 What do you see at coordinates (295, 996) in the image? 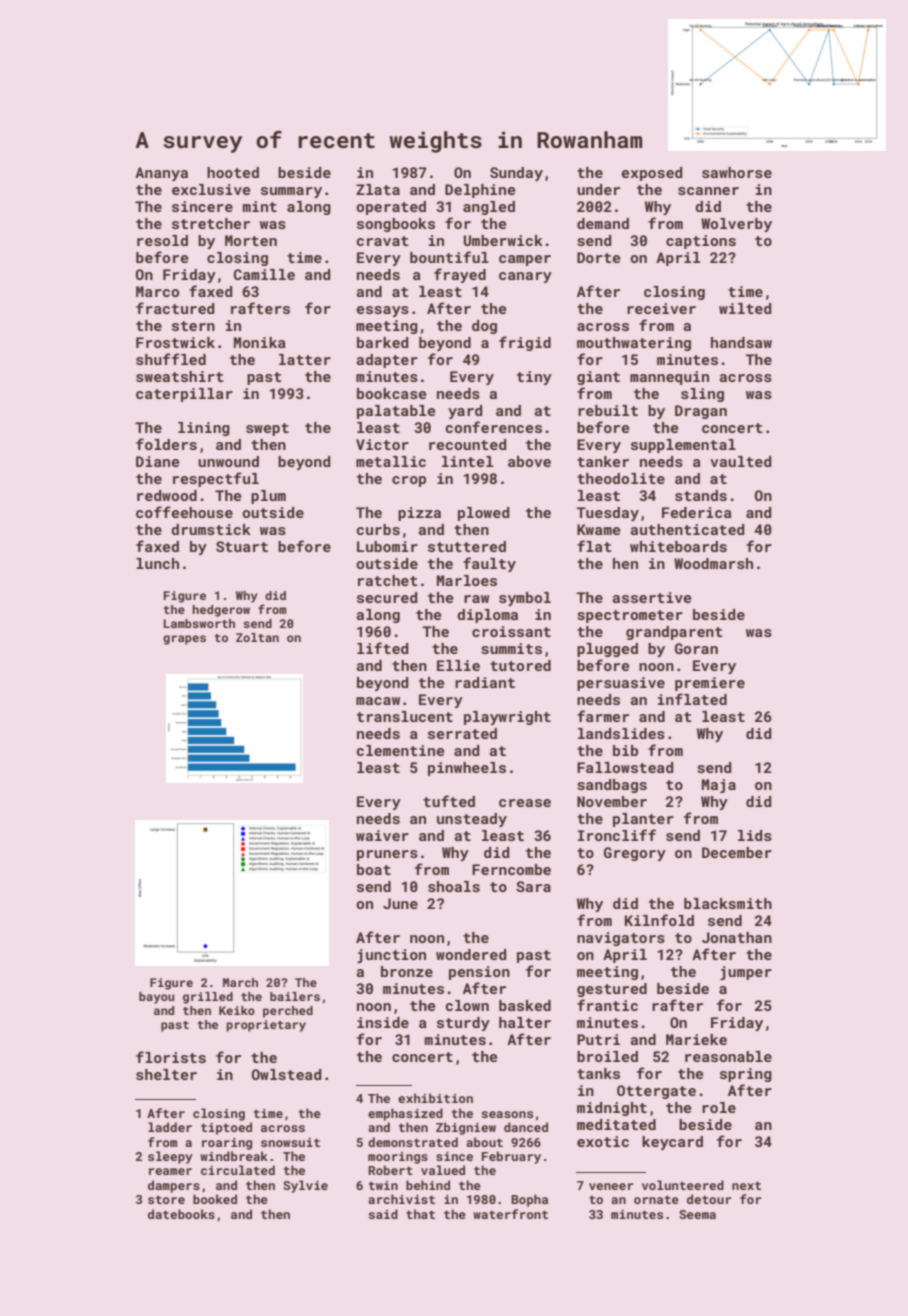
I see `bailers` at bounding box center [295, 996].
